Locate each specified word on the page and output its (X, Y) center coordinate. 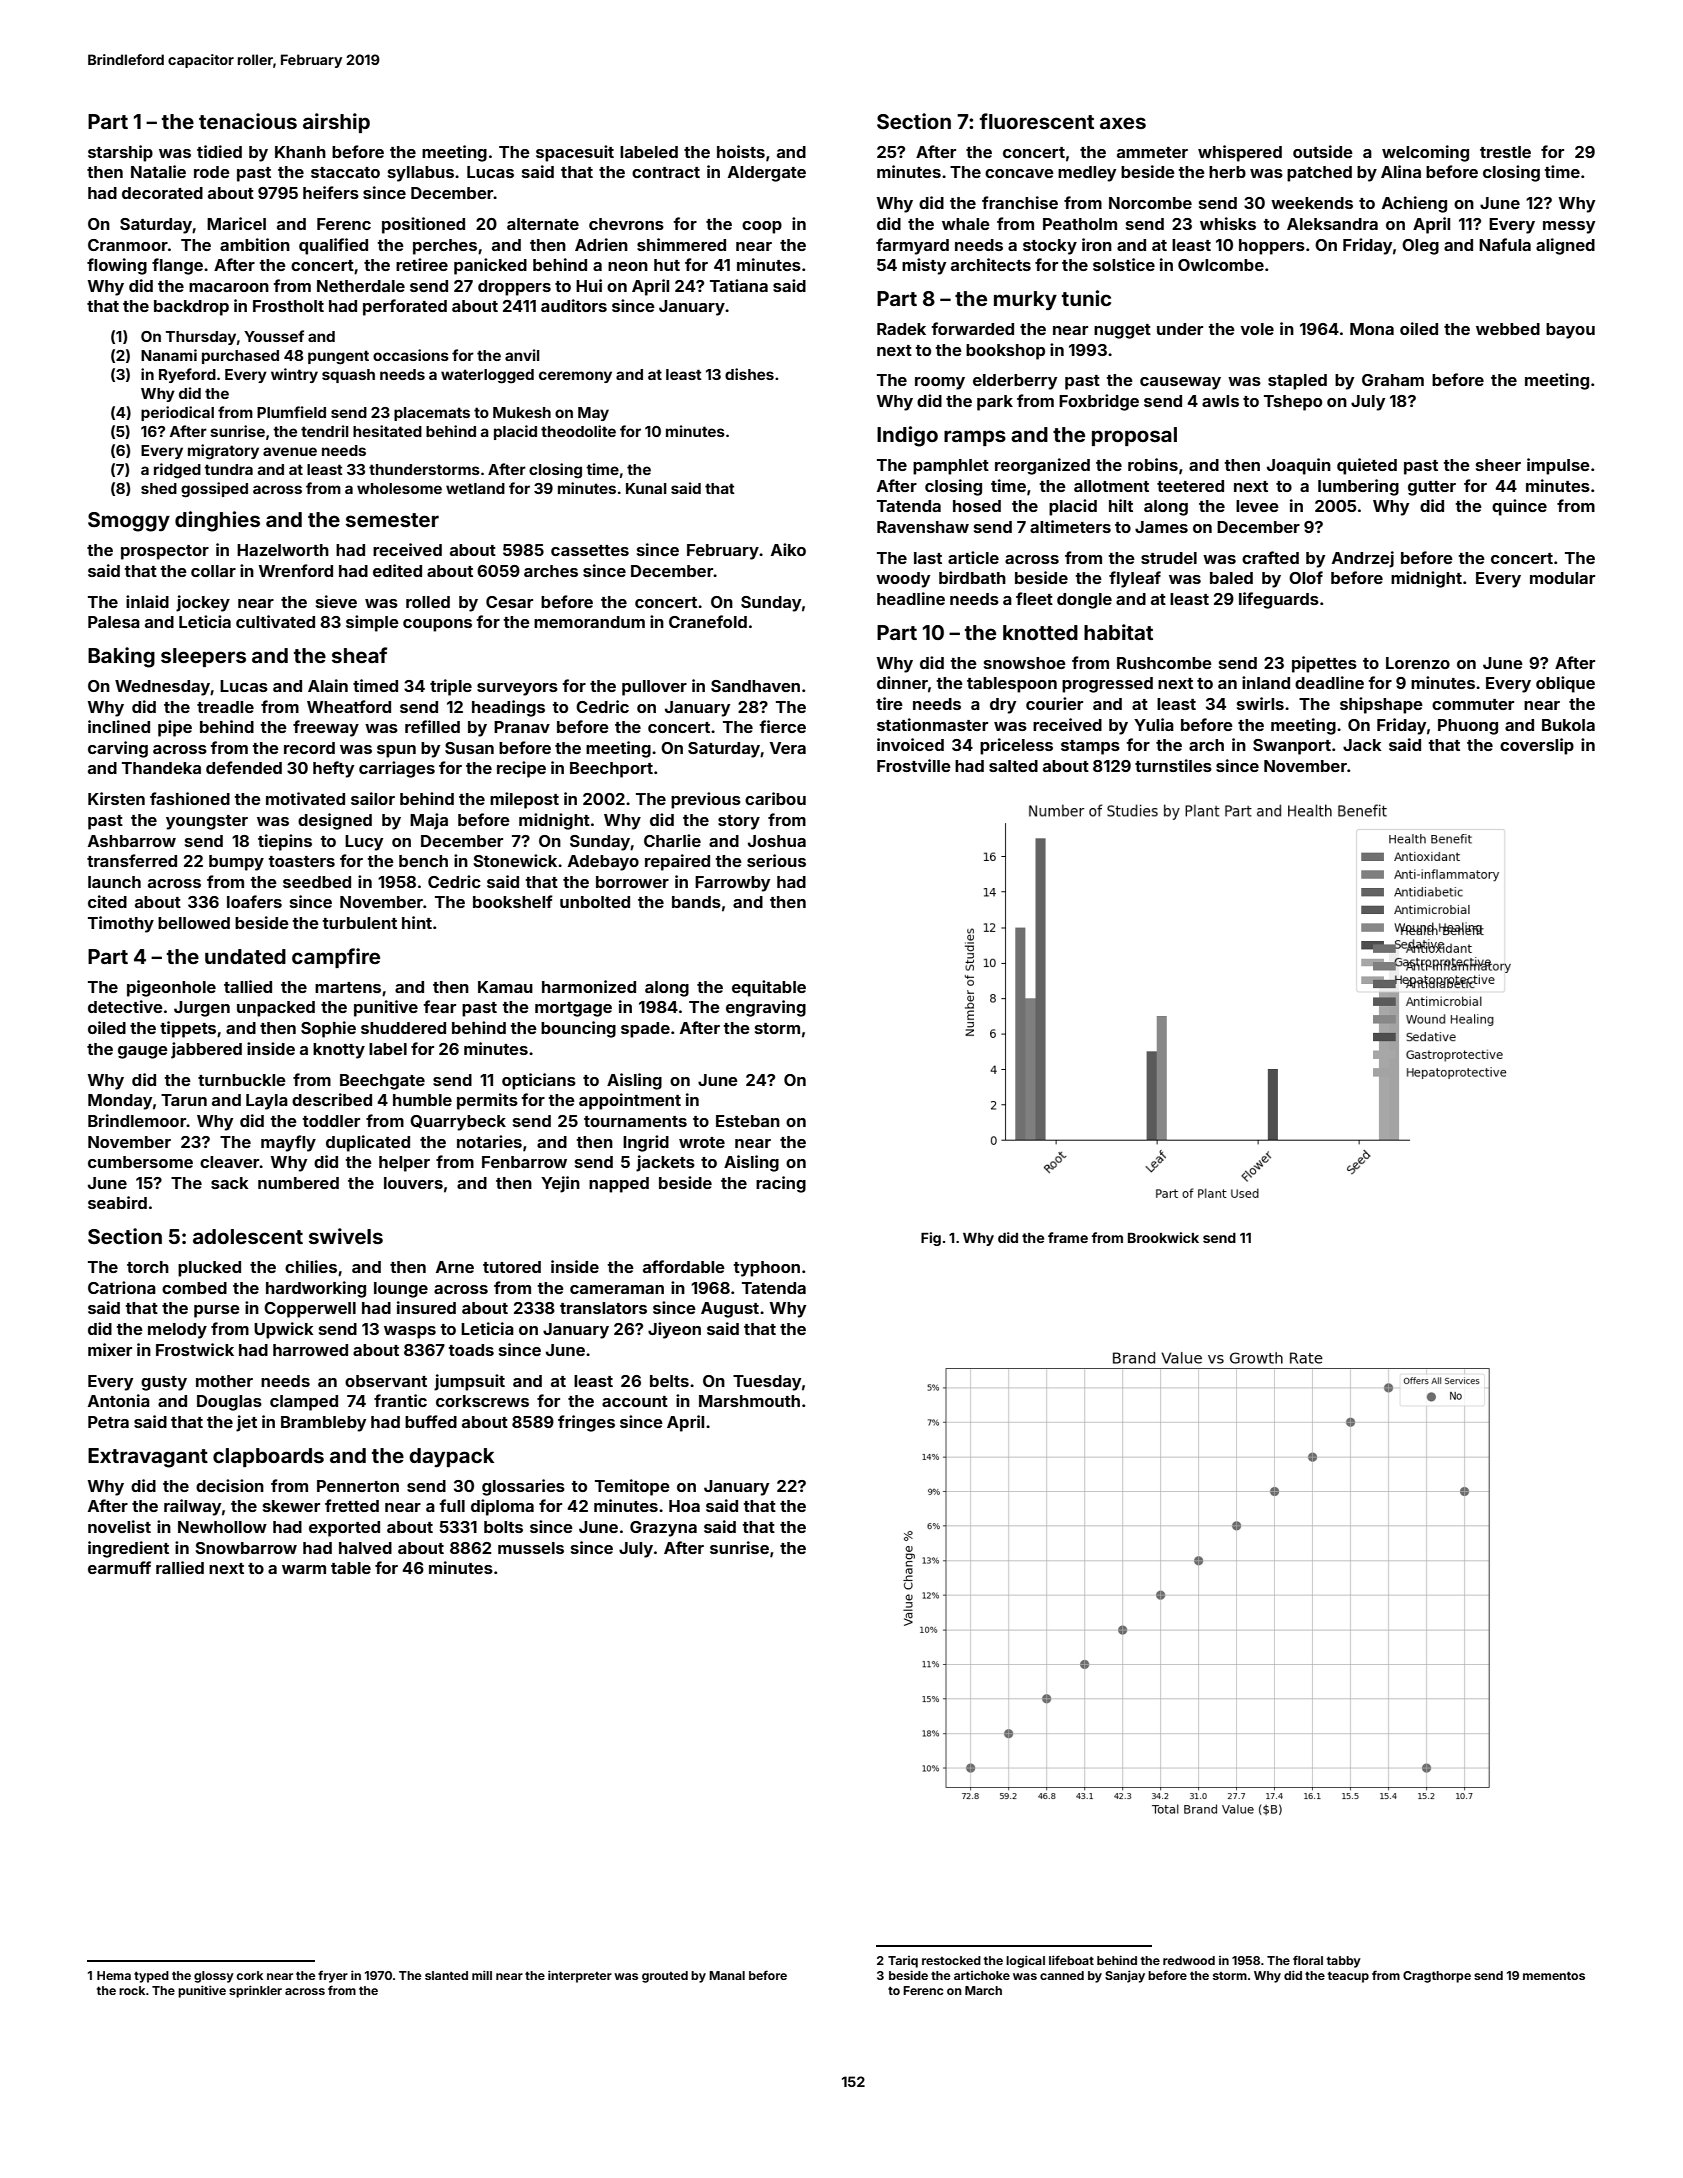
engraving (766, 1008)
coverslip (1537, 746)
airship (336, 123)
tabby (1344, 1962)
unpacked (276, 1009)
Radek (901, 329)
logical (1025, 1961)
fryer (333, 1976)
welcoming (1425, 153)
